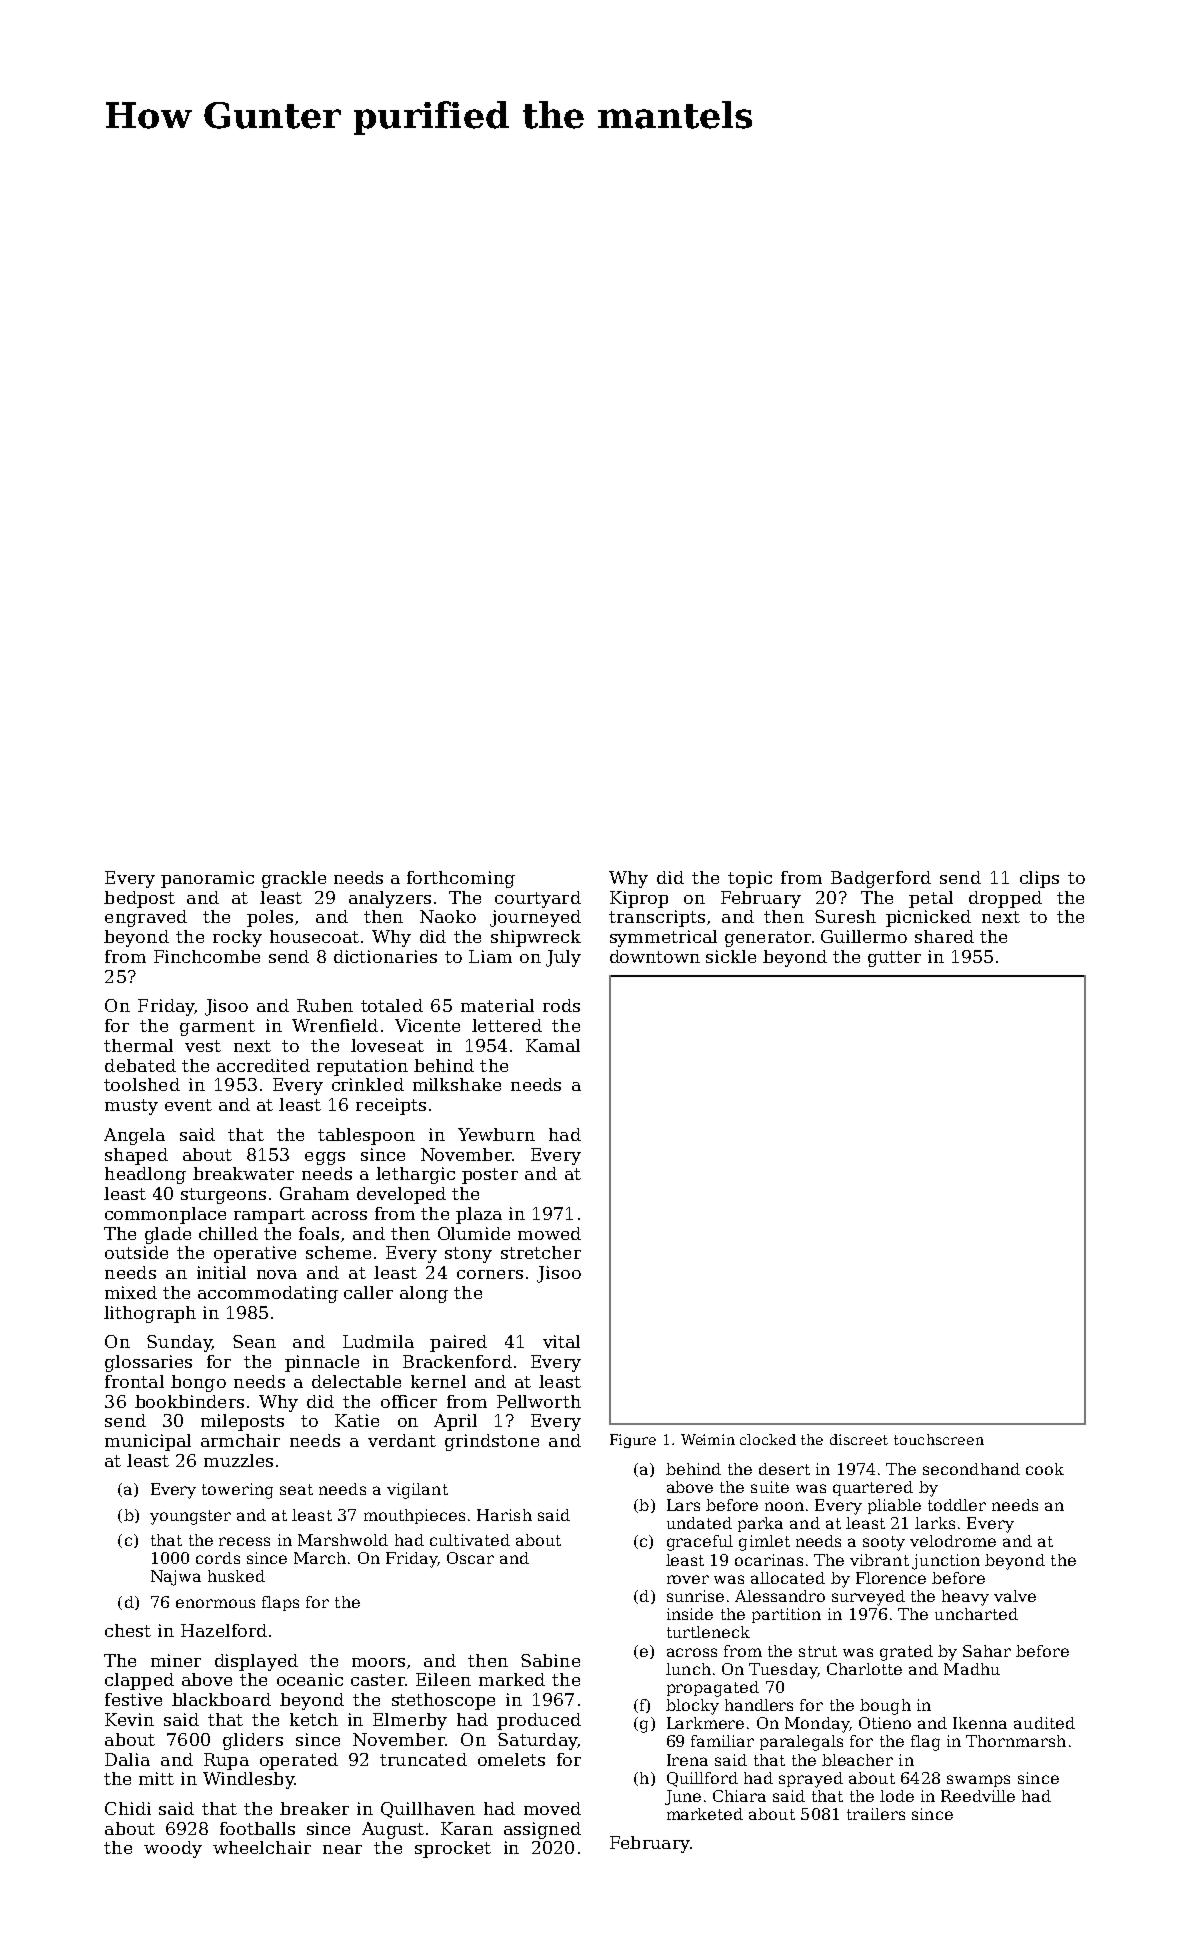 The width and height of the image is (1190, 1959). What do you see at coordinates (128, 1630) in the image?
I see `chest` at bounding box center [128, 1630].
